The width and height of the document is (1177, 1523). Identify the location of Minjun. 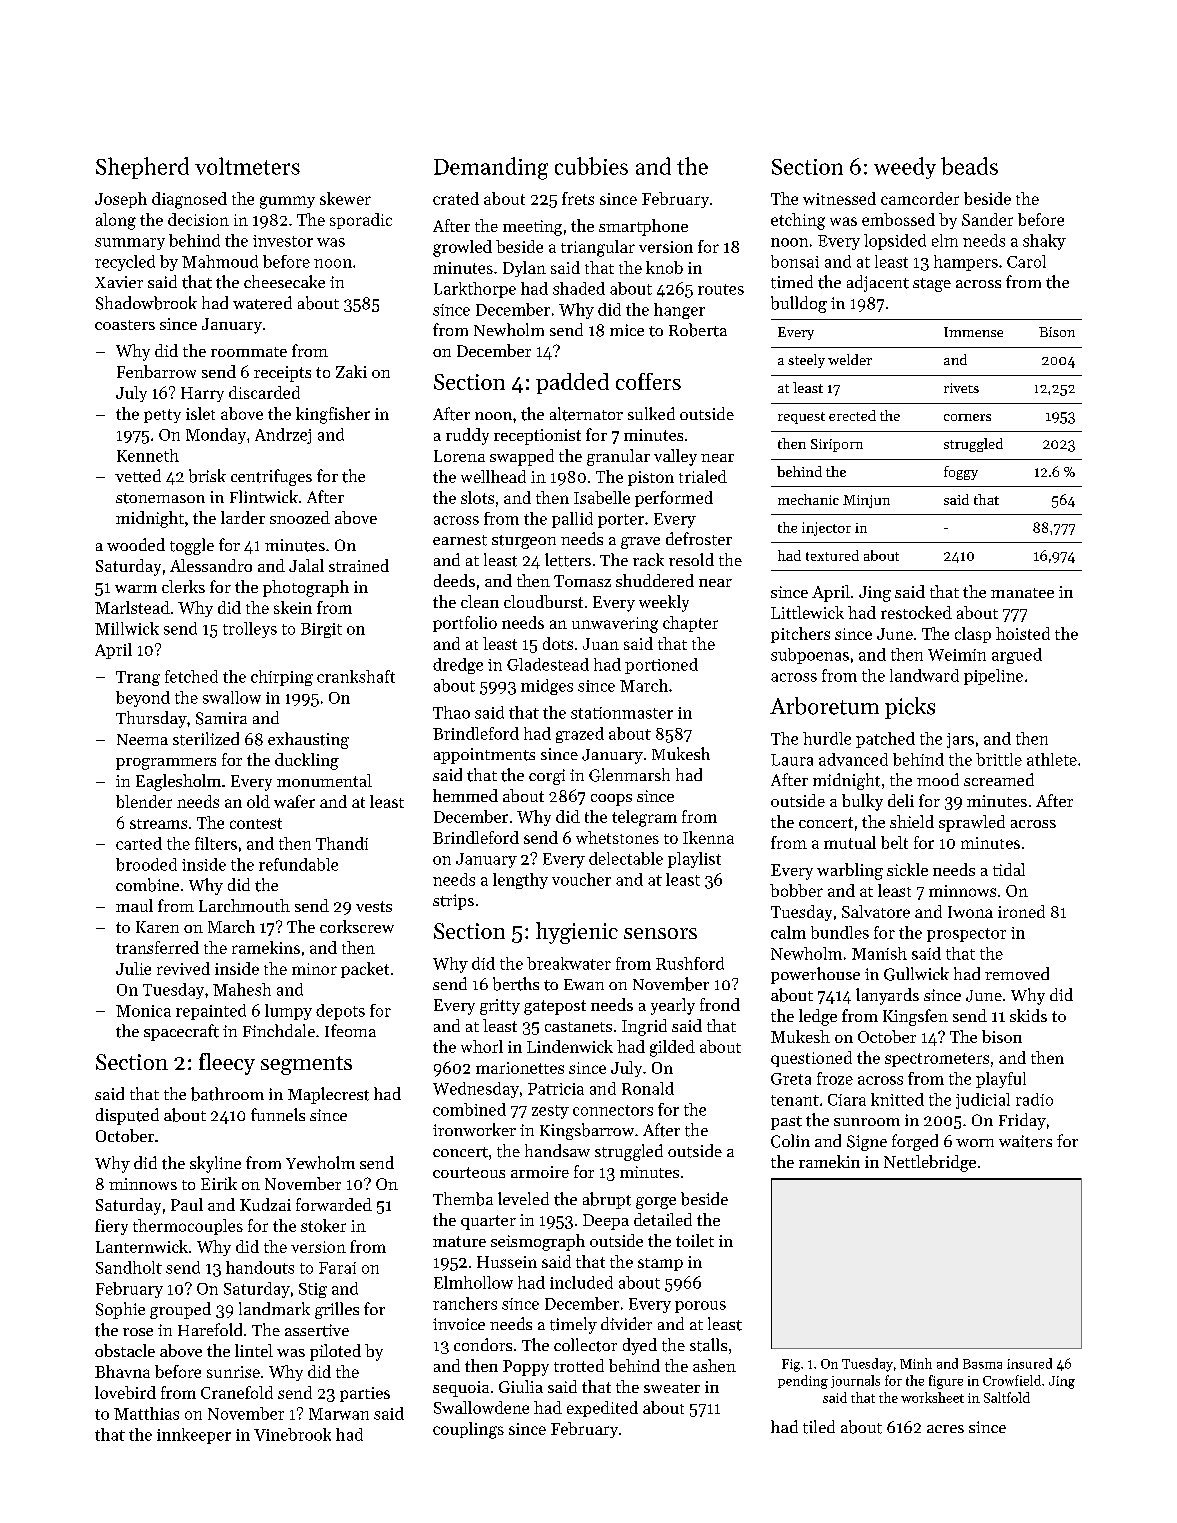
(866, 501).
